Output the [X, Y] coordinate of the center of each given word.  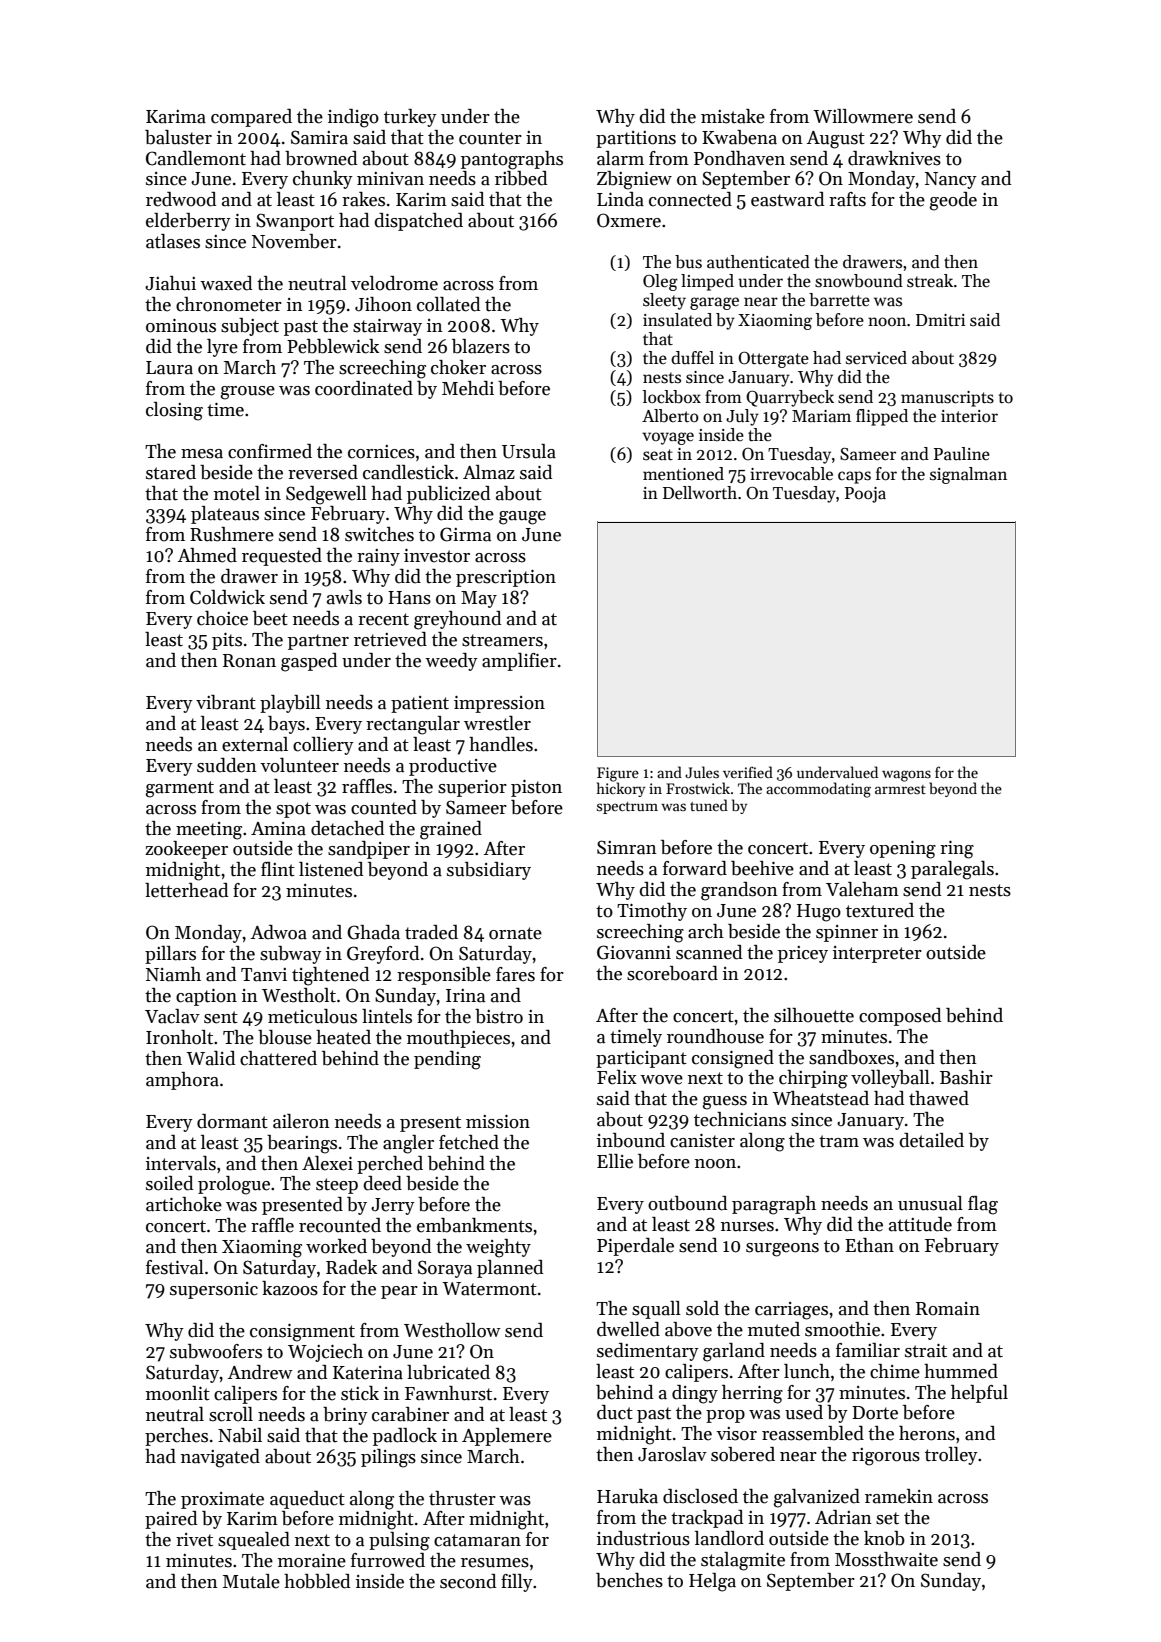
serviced [876, 358]
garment [180, 789]
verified [748, 772]
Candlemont [196, 158]
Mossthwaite [886, 1559]
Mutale [251, 1581]
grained [451, 830]
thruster [462, 1498]
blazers [481, 346]
